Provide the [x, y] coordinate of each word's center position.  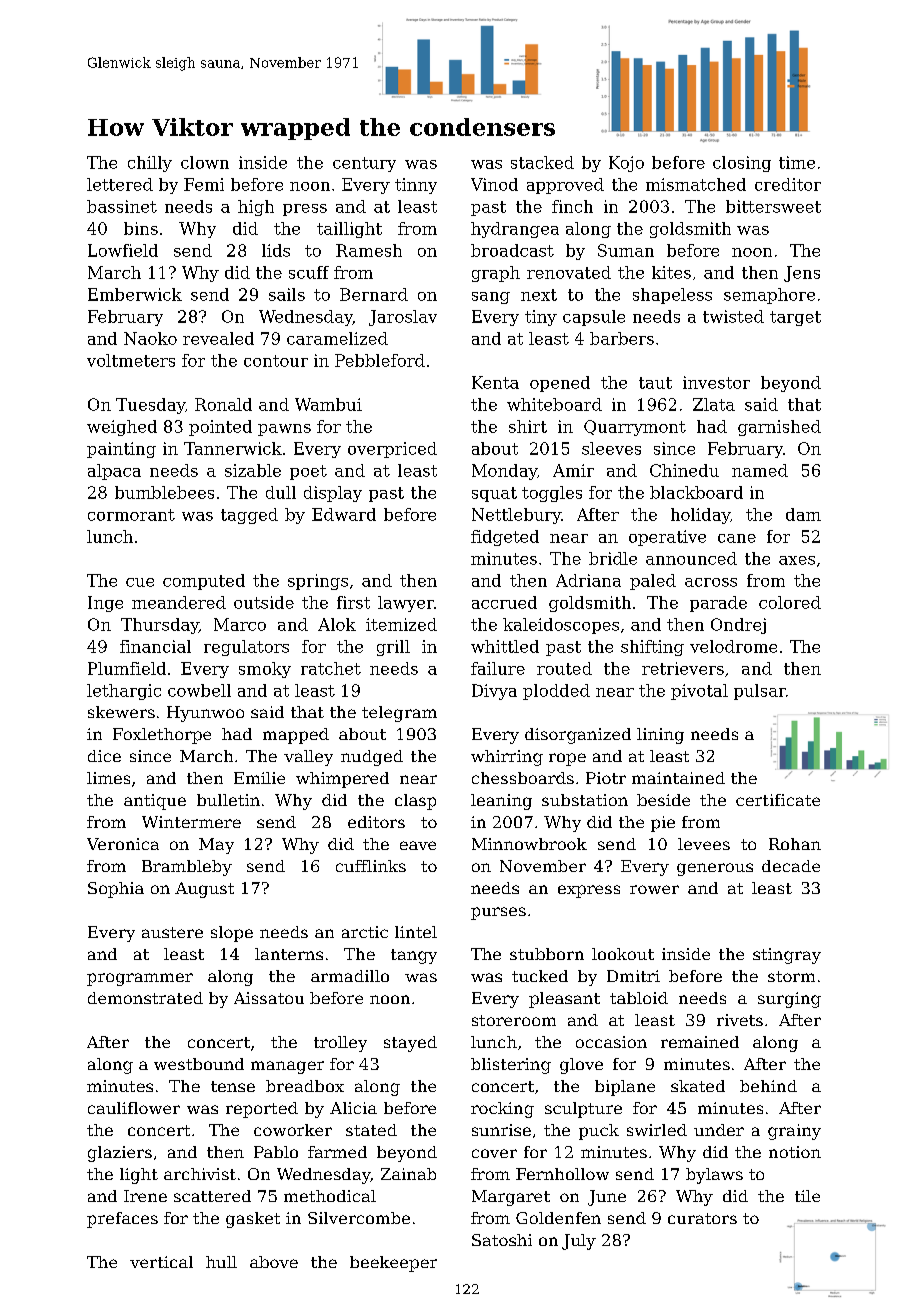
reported [262, 1110]
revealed [218, 338]
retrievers [683, 668]
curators [702, 1218]
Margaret [511, 1198]
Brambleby [187, 868]
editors [376, 822]
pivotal [699, 692]
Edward [344, 514]
